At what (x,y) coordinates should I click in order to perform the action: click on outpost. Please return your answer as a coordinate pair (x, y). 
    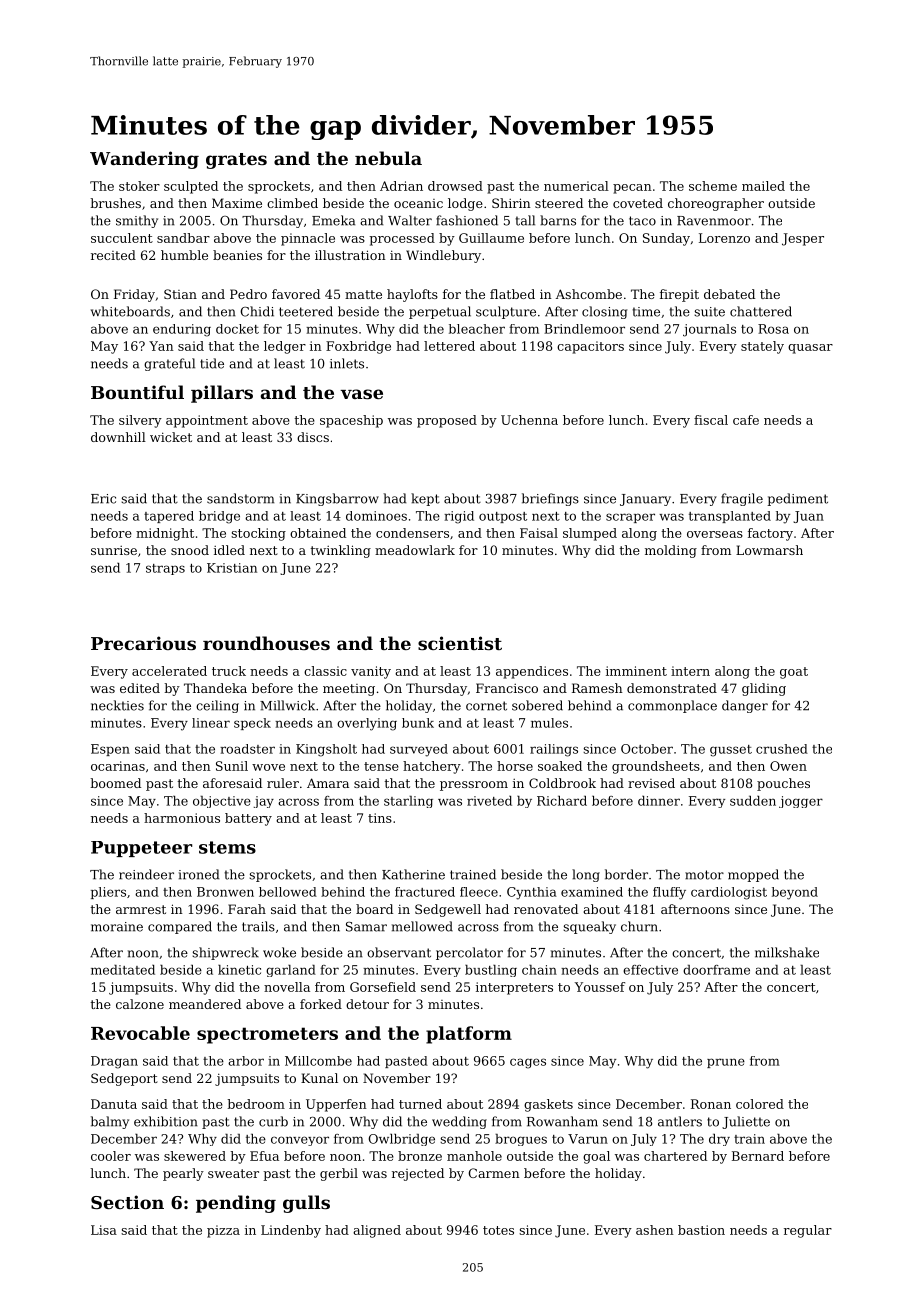
    Looking at the image, I should click on (503, 517).
